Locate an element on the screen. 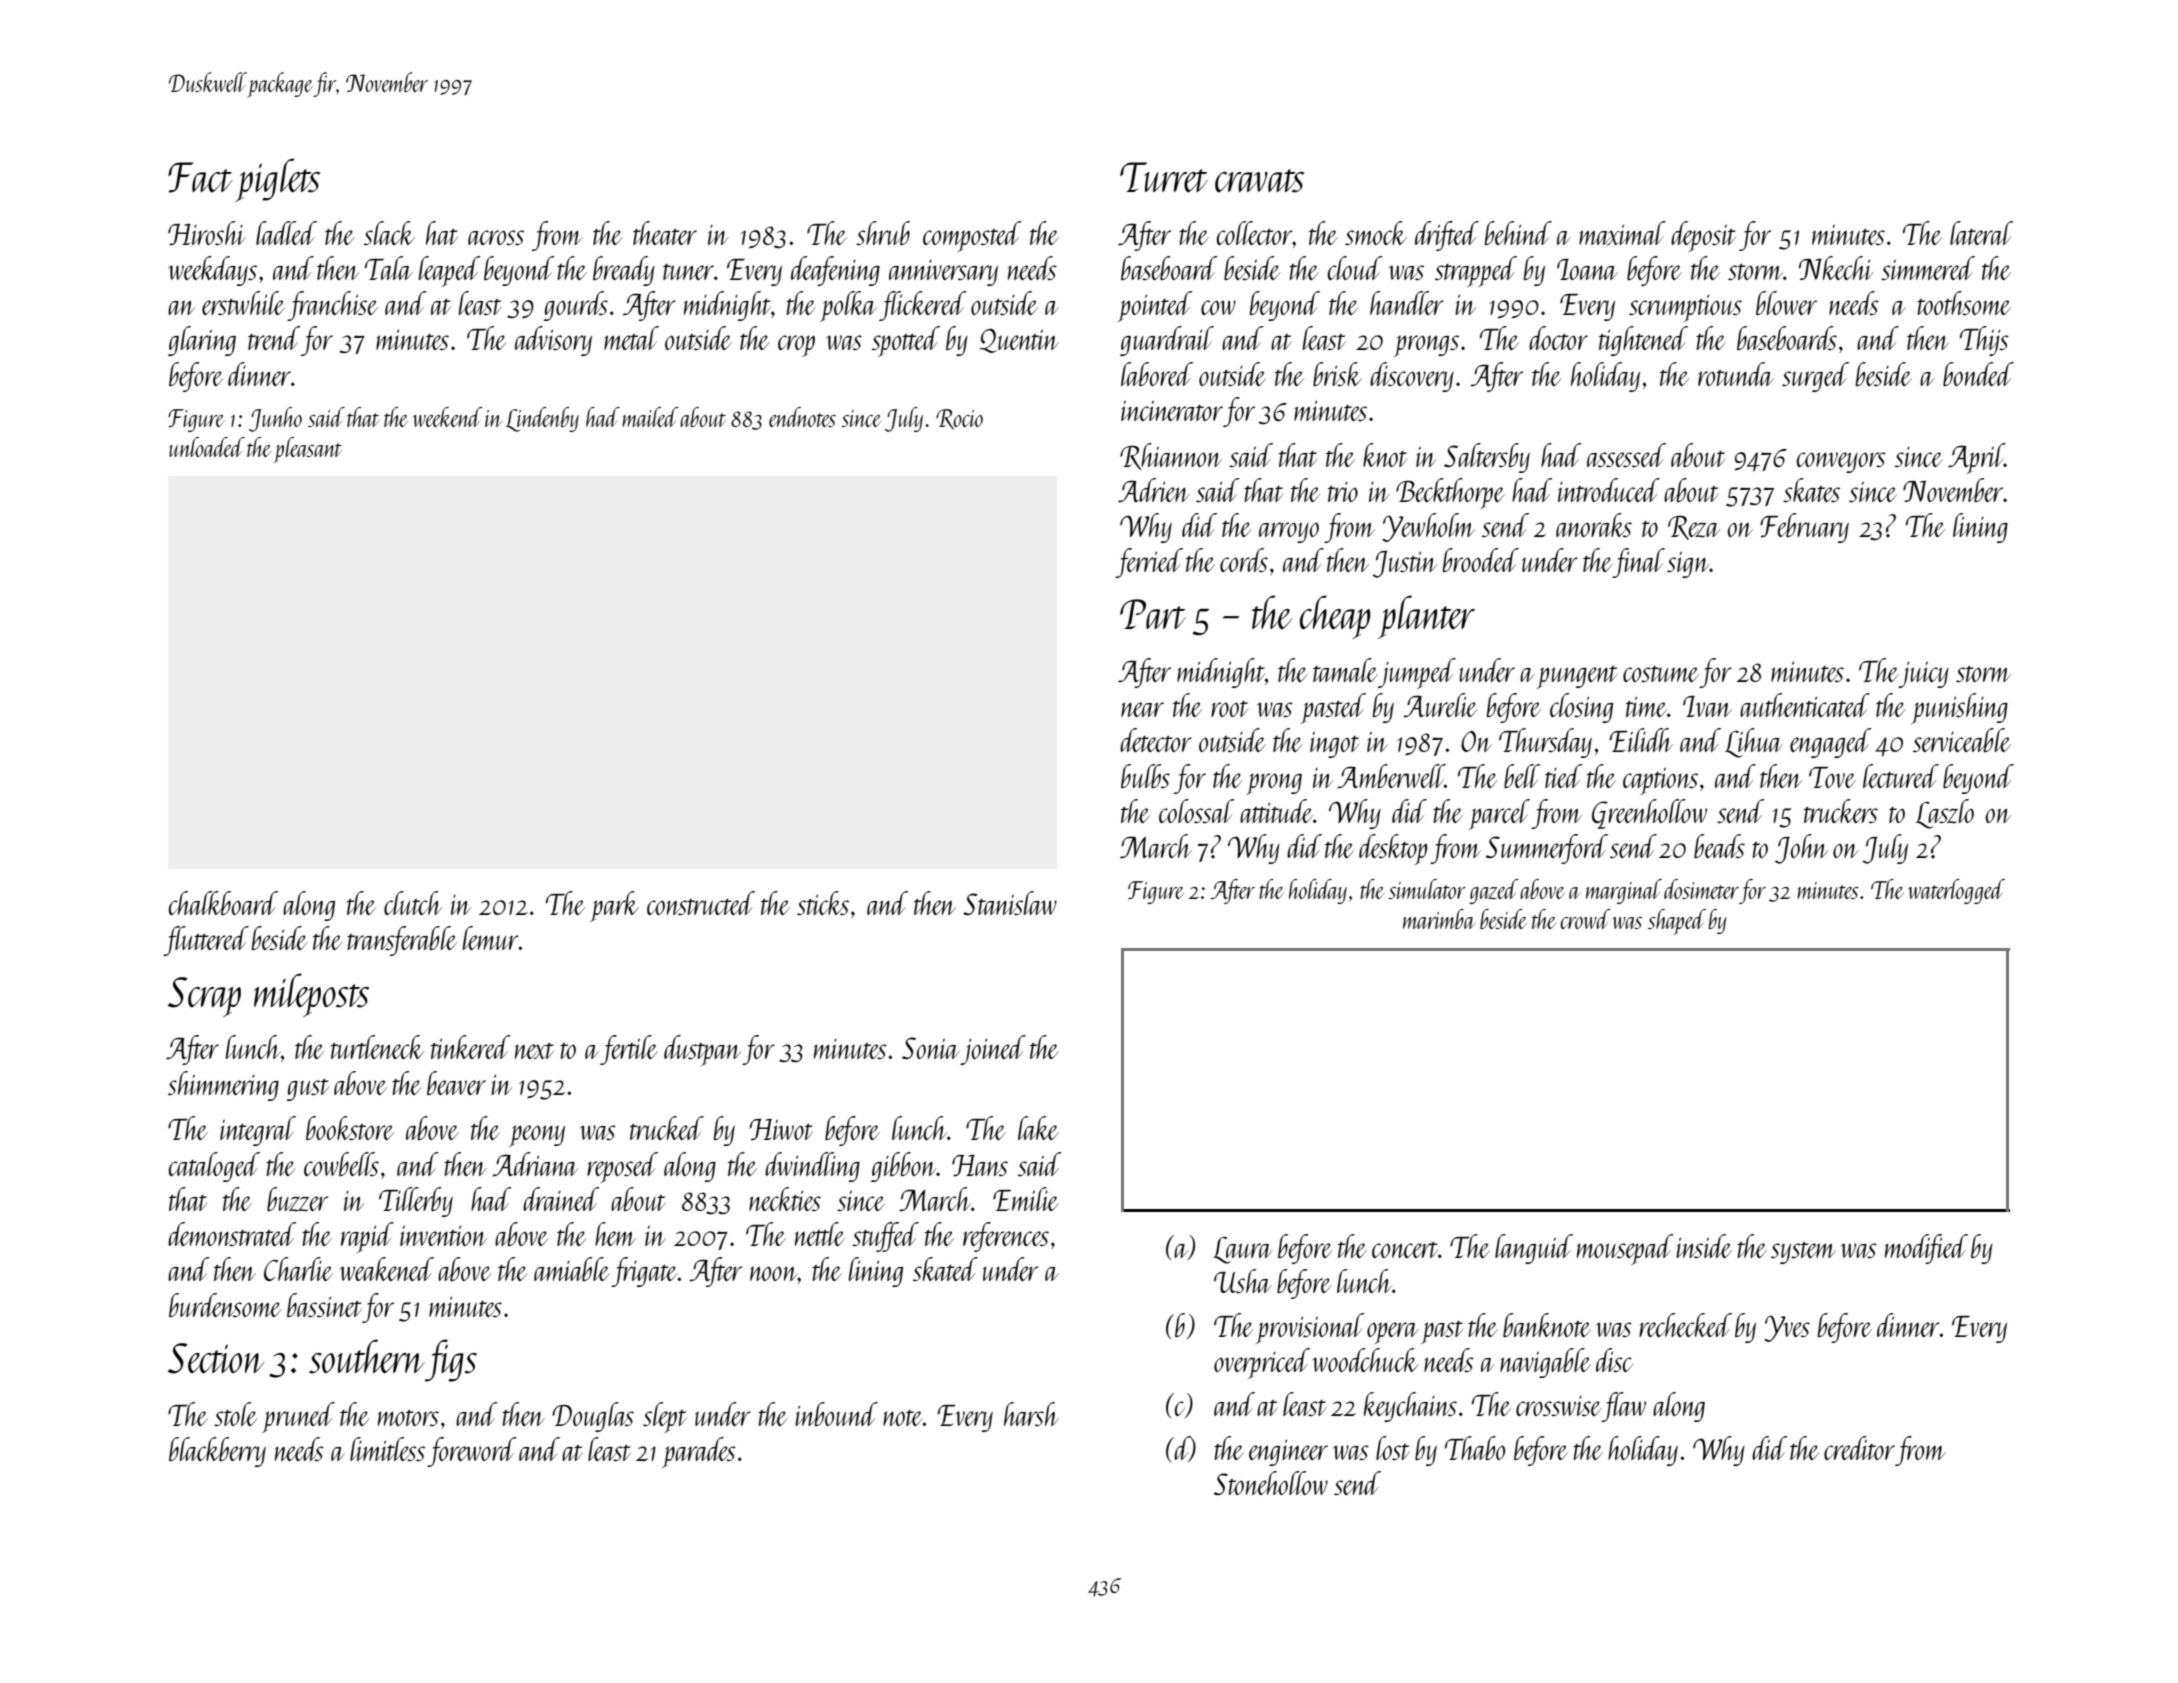 The height and width of the screenshot is (1683, 2178). park is located at coordinates (614, 906).
